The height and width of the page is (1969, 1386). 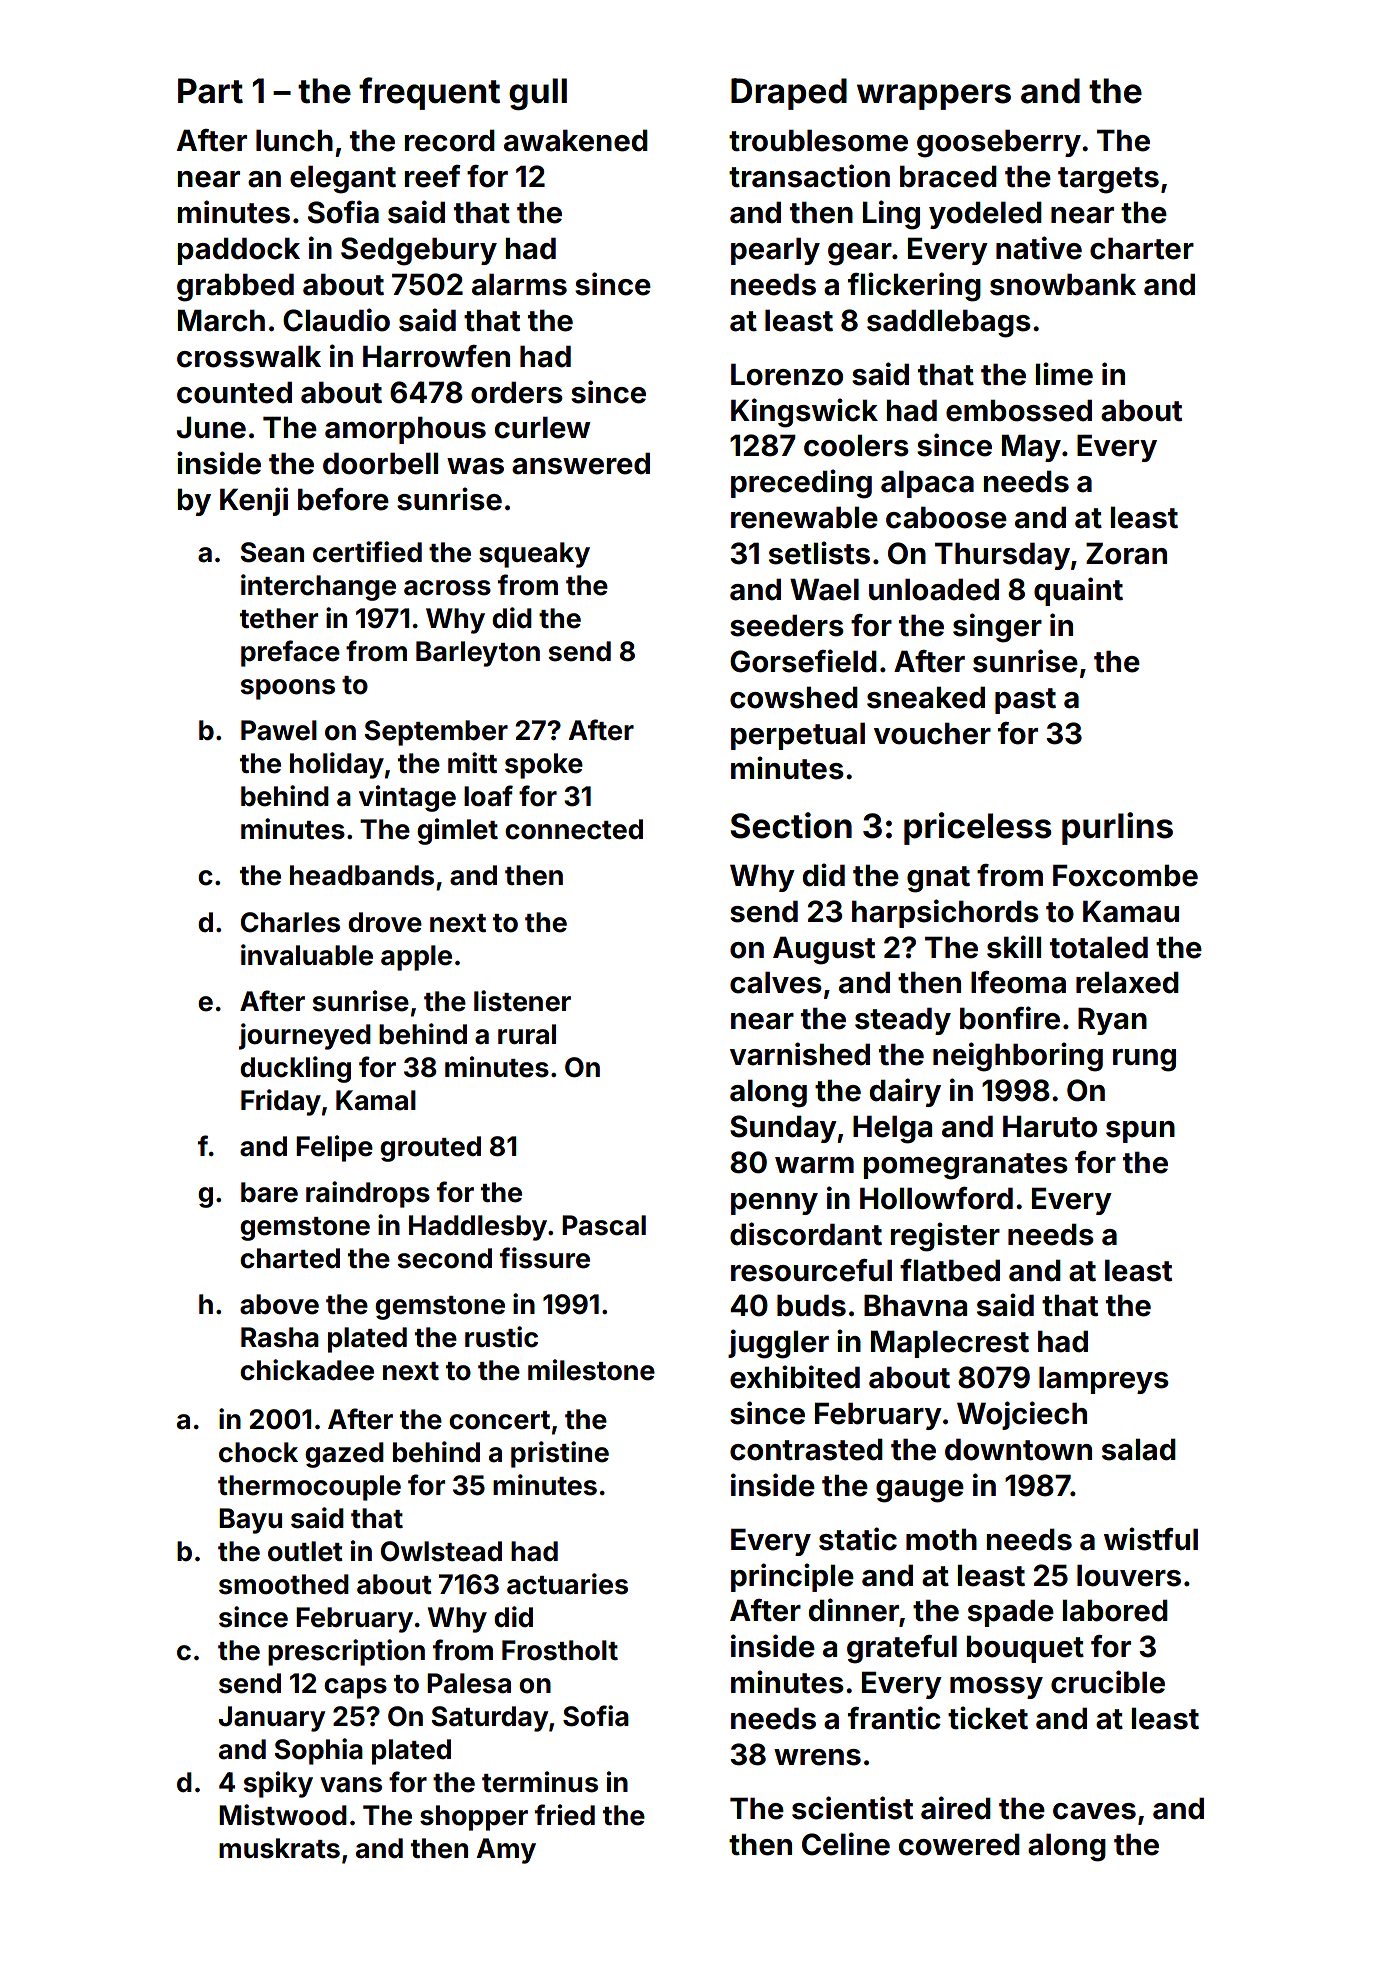 What do you see at coordinates (789, 94) in the page?
I see `Draped` at bounding box center [789, 94].
